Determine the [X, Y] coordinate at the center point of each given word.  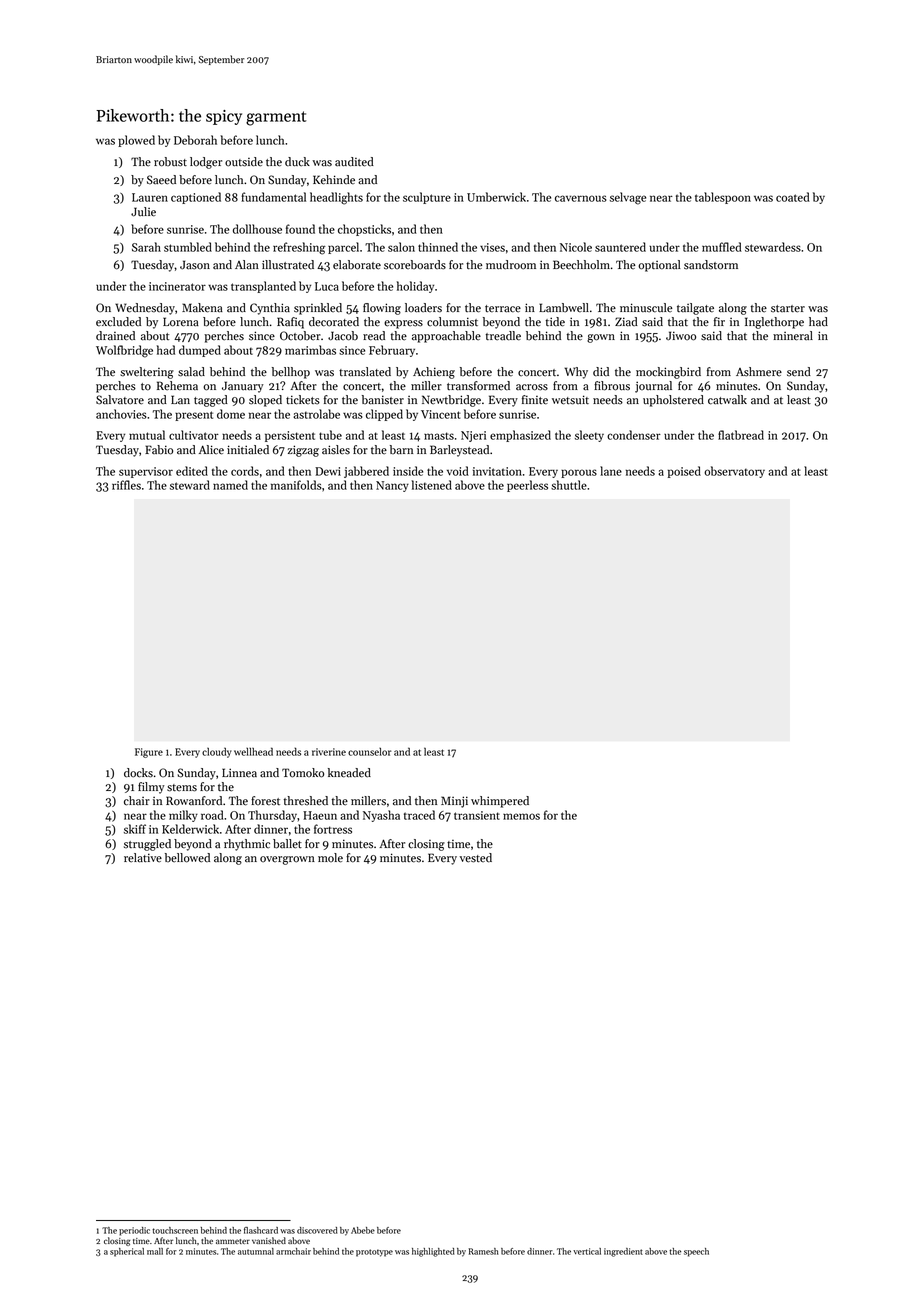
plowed [136, 141]
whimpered [500, 802]
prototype [374, 1253]
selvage [628, 198]
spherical [127, 1252]
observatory [734, 472]
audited [354, 162]
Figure [149, 753]
